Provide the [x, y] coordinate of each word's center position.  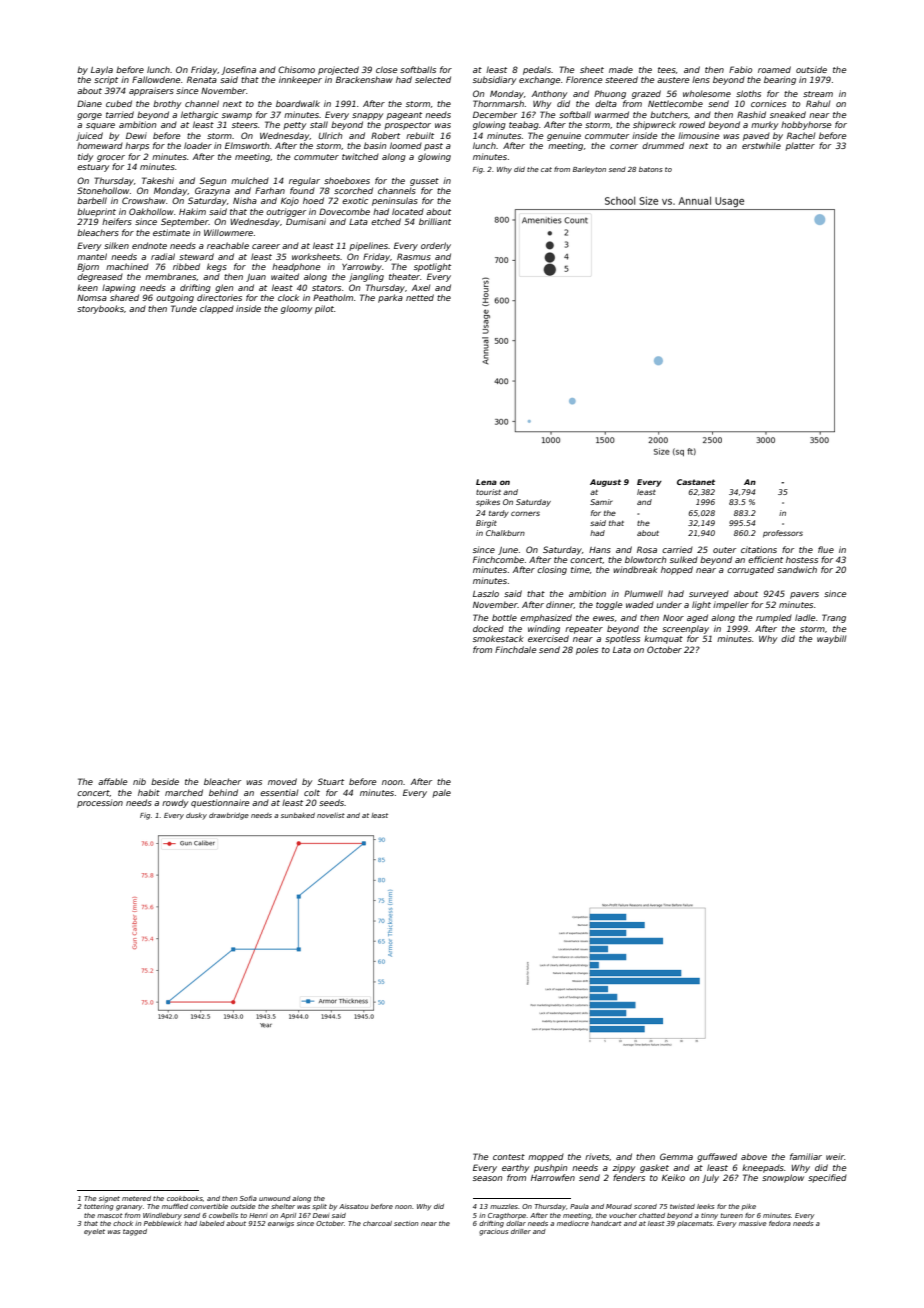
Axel [420, 287]
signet [109, 1199]
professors [783, 534]
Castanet [696, 482]
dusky [196, 816]
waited [285, 276]
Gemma [676, 1156]
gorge [89, 116]
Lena [486, 482]
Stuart [330, 781]
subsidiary [494, 80]
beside [165, 781]
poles [587, 650]
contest [509, 1157]
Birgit [486, 524]
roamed [774, 69]
